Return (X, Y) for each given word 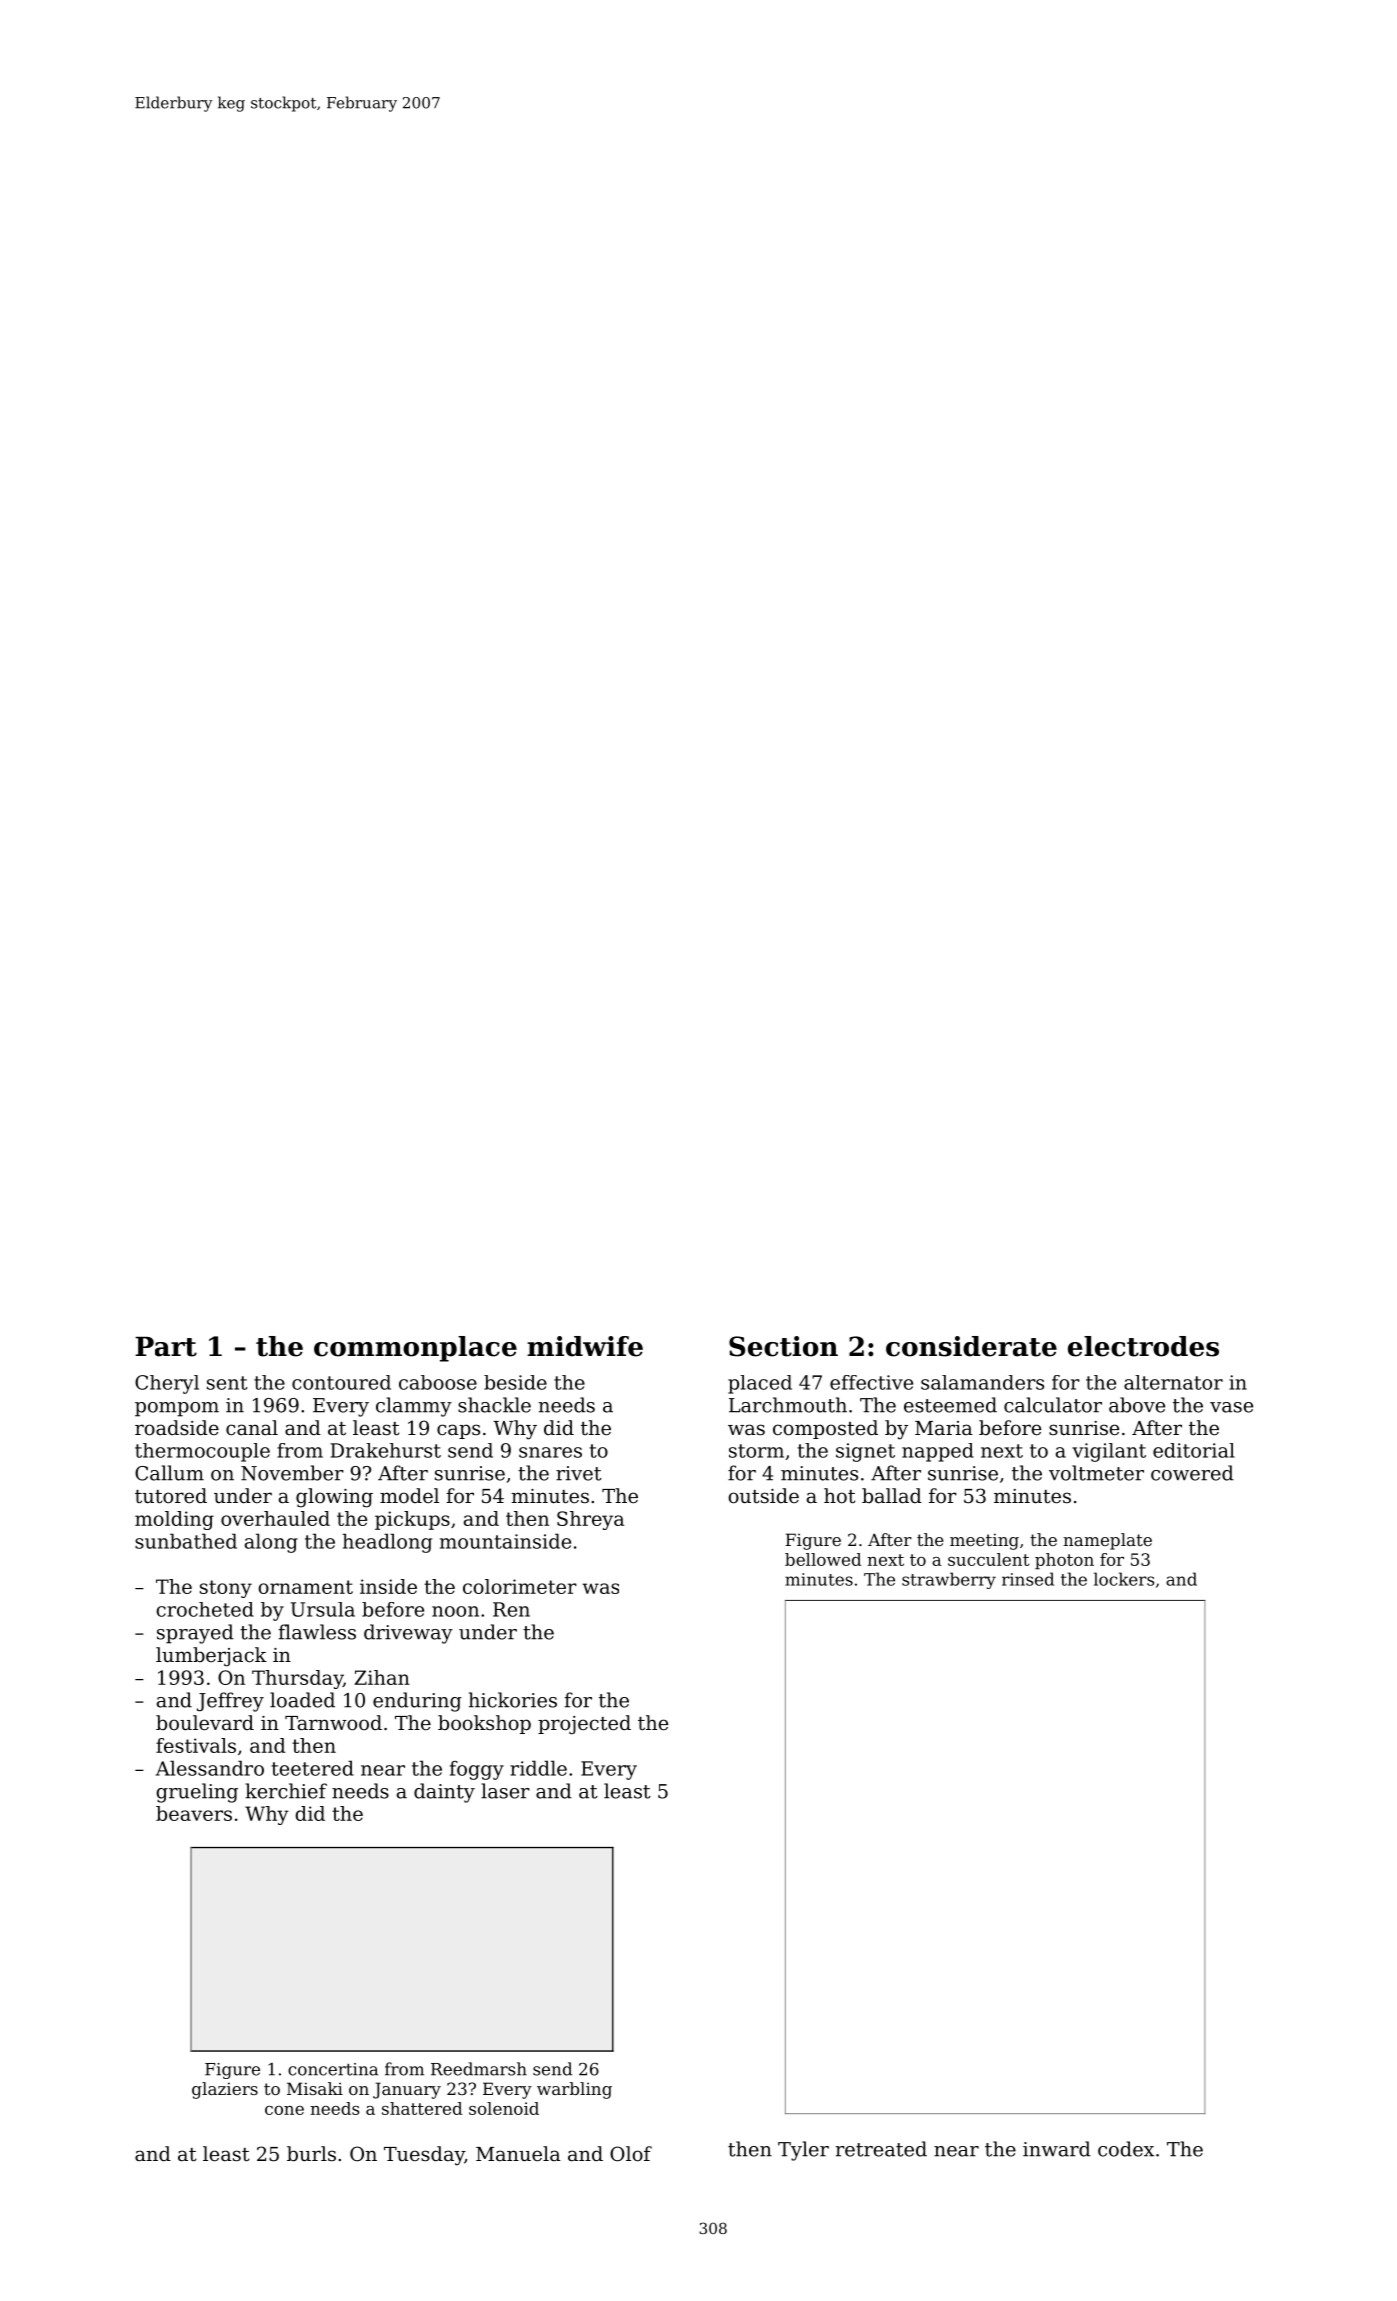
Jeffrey (230, 1702)
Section (783, 1346)
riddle (538, 1768)
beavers (194, 1813)
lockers (1124, 1579)
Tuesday (424, 2156)
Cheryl (167, 1384)
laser (505, 1791)
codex (1126, 2149)
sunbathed (186, 1541)
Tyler (803, 2151)
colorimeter (520, 1586)
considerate (971, 1346)
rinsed (1028, 1579)
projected (584, 1725)
